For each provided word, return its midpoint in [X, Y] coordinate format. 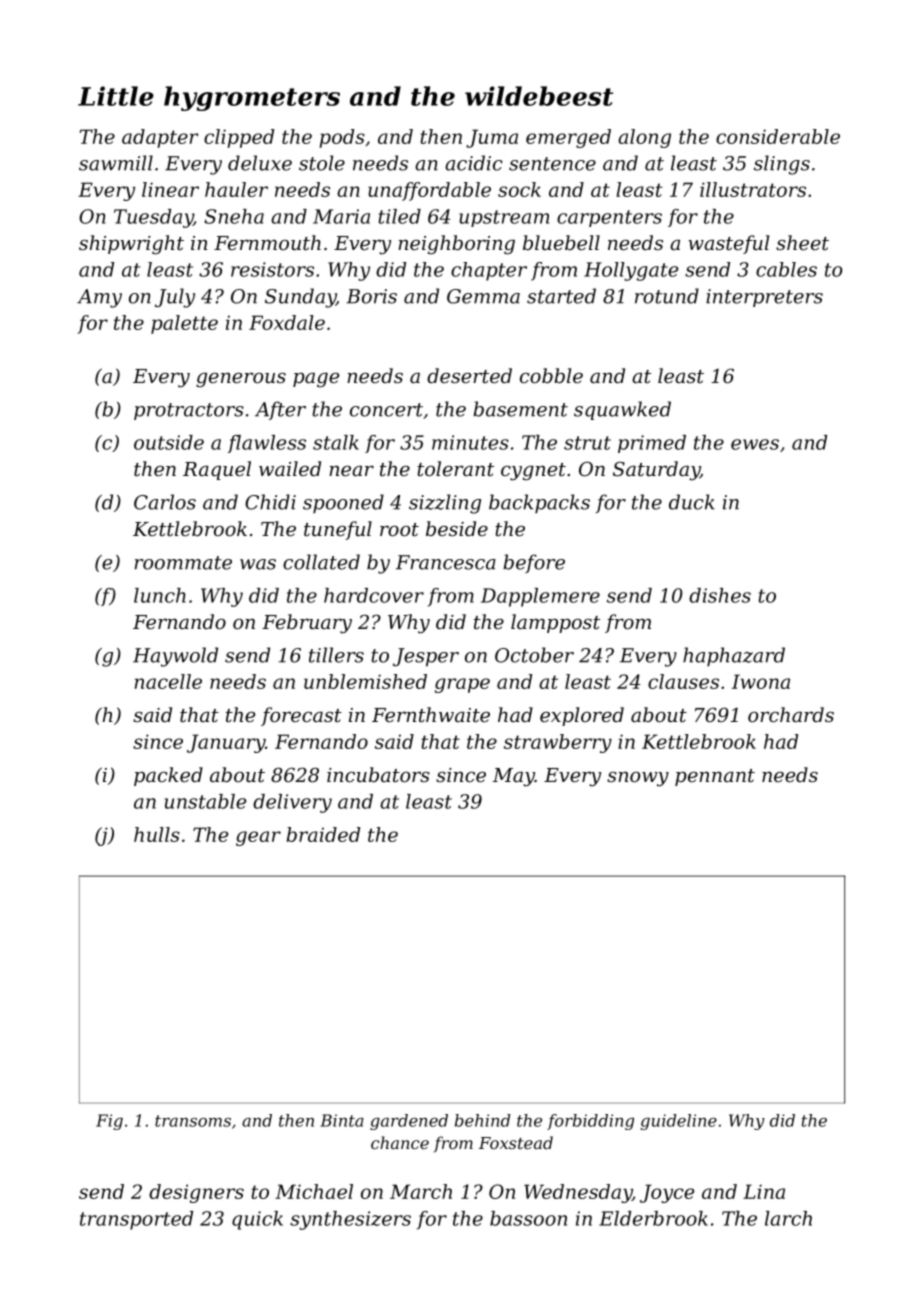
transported [136, 1220]
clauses [683, 681]
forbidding [590, 1122]
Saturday [656, 471]
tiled [400, 216]
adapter [160, 138]
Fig [109, 1122]
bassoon [528, 1218]
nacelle [168, 681]
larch [788, 1218]
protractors [189, 411]
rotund [667, 296]
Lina [764, 1191]
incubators [378, 774]
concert [386, 410]
